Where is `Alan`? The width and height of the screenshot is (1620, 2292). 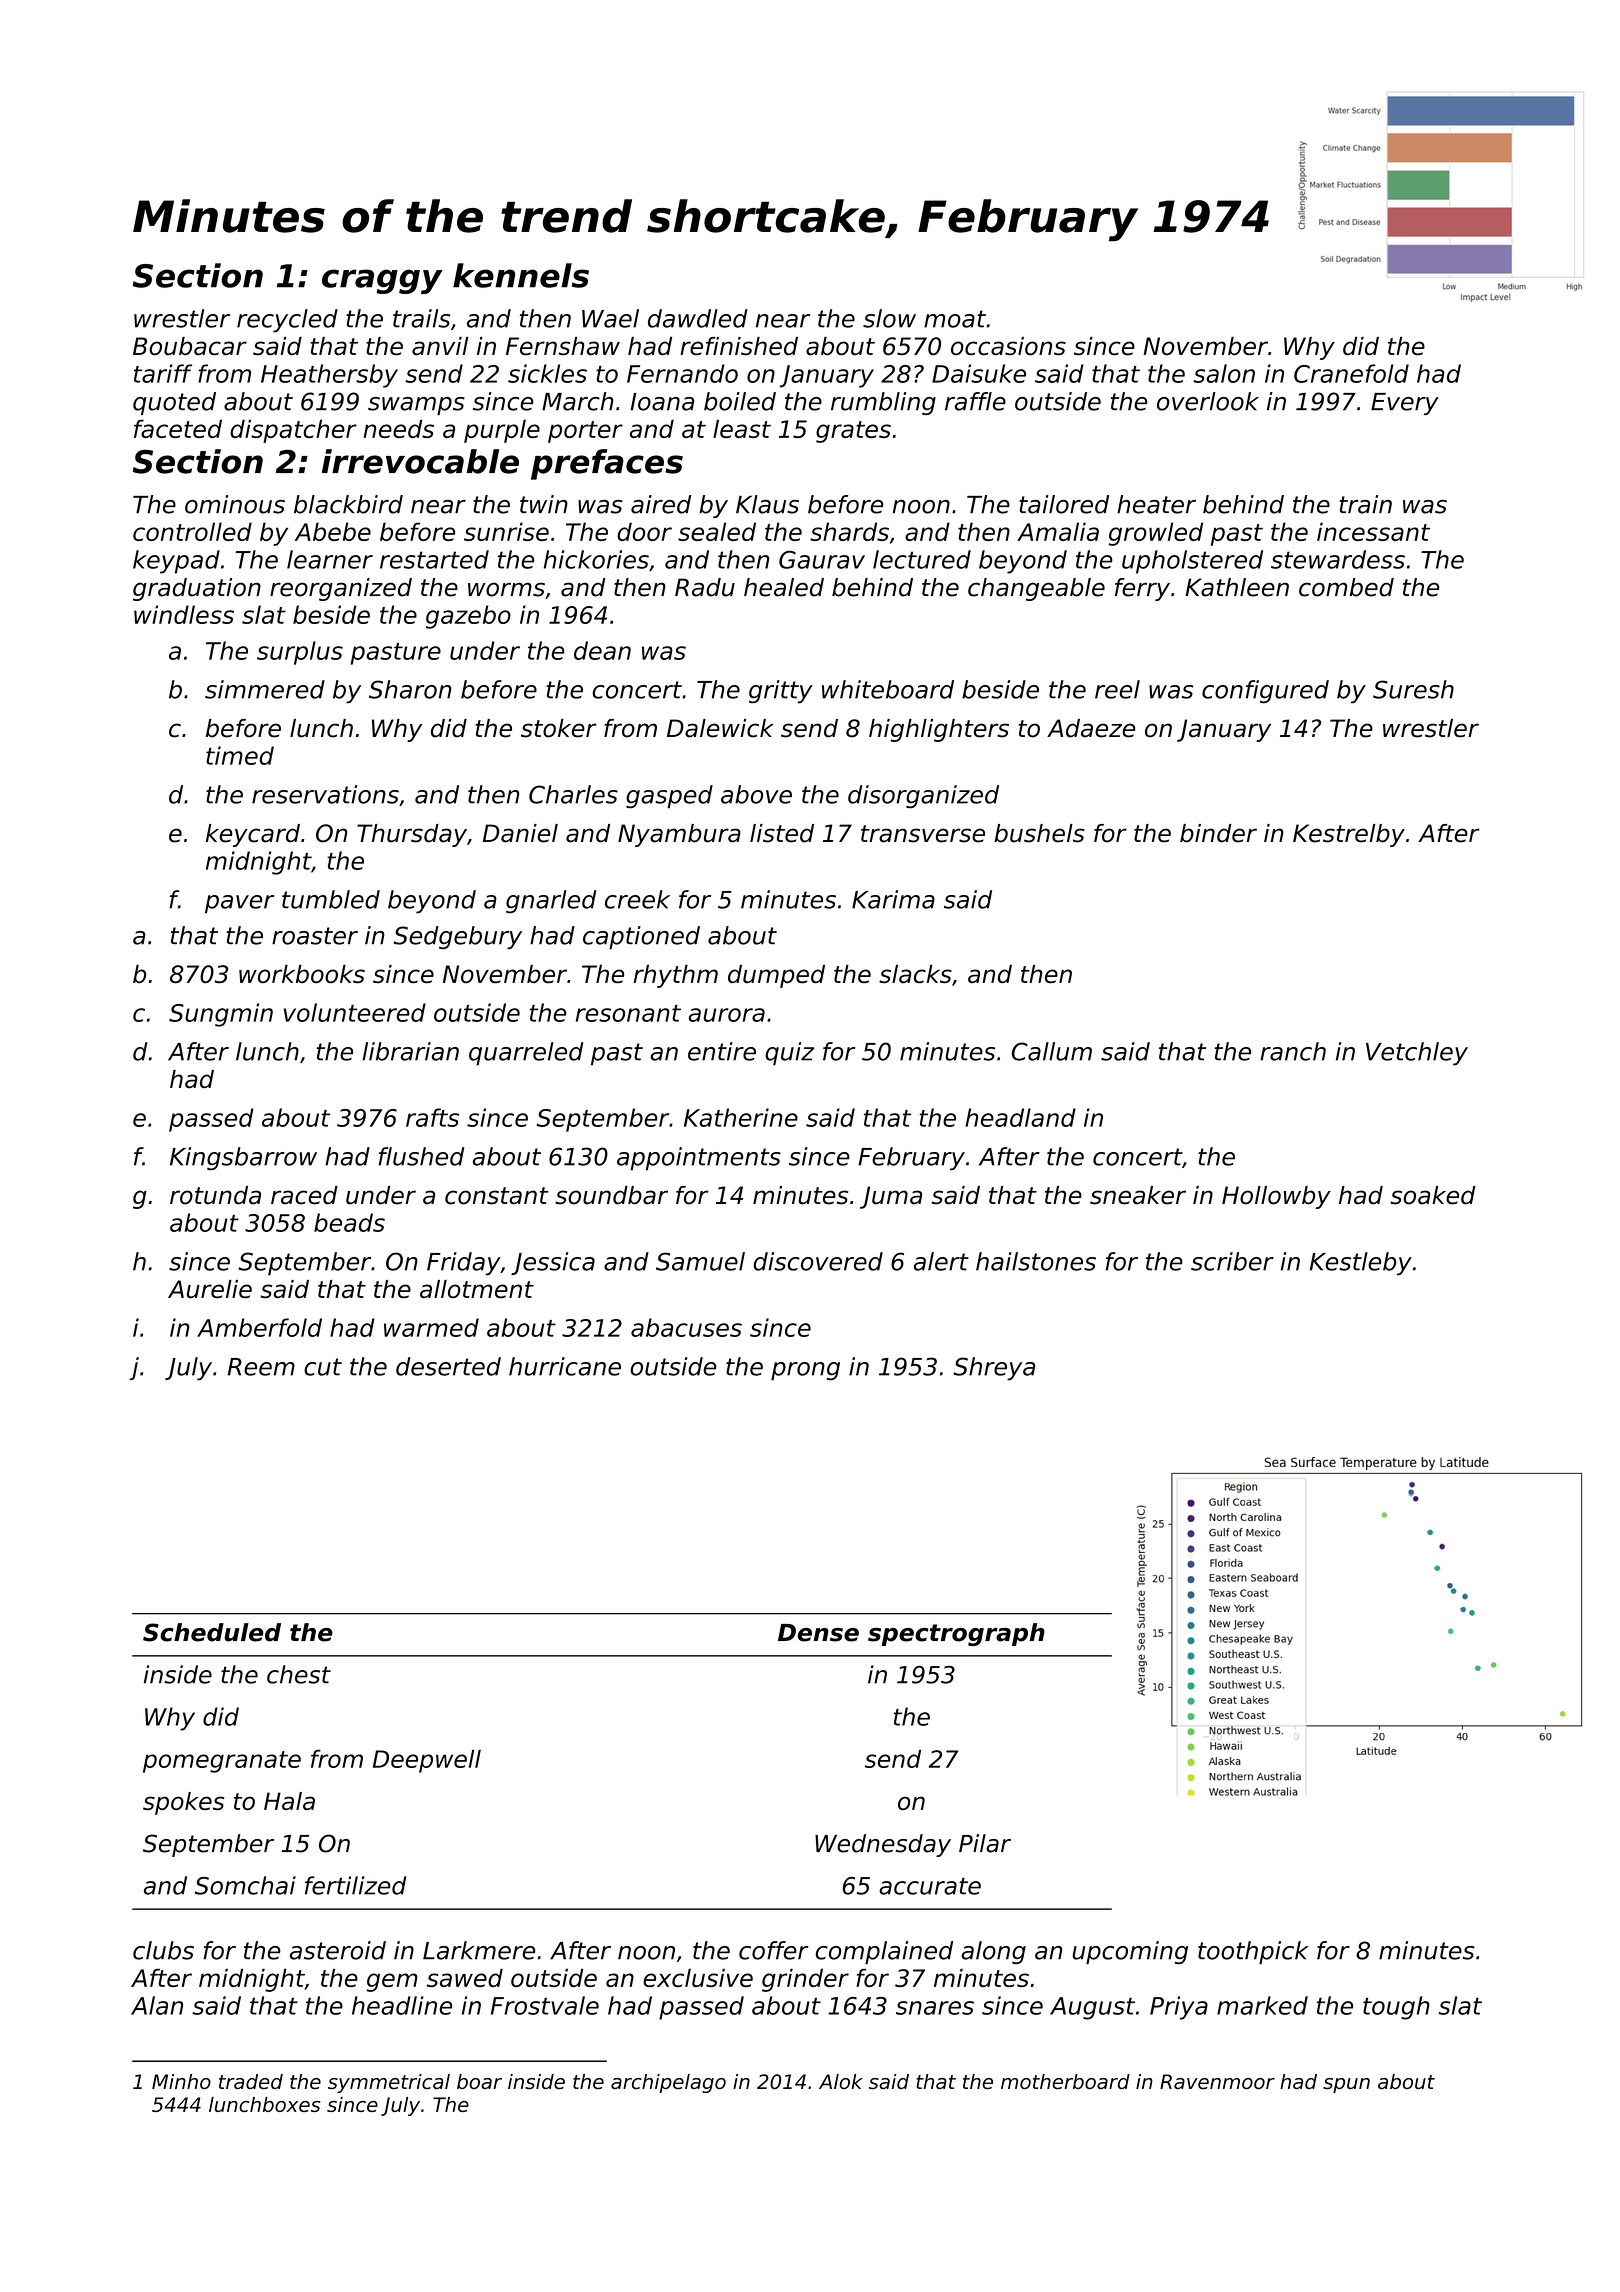
Alan is located at coordinates (157, 2005).
